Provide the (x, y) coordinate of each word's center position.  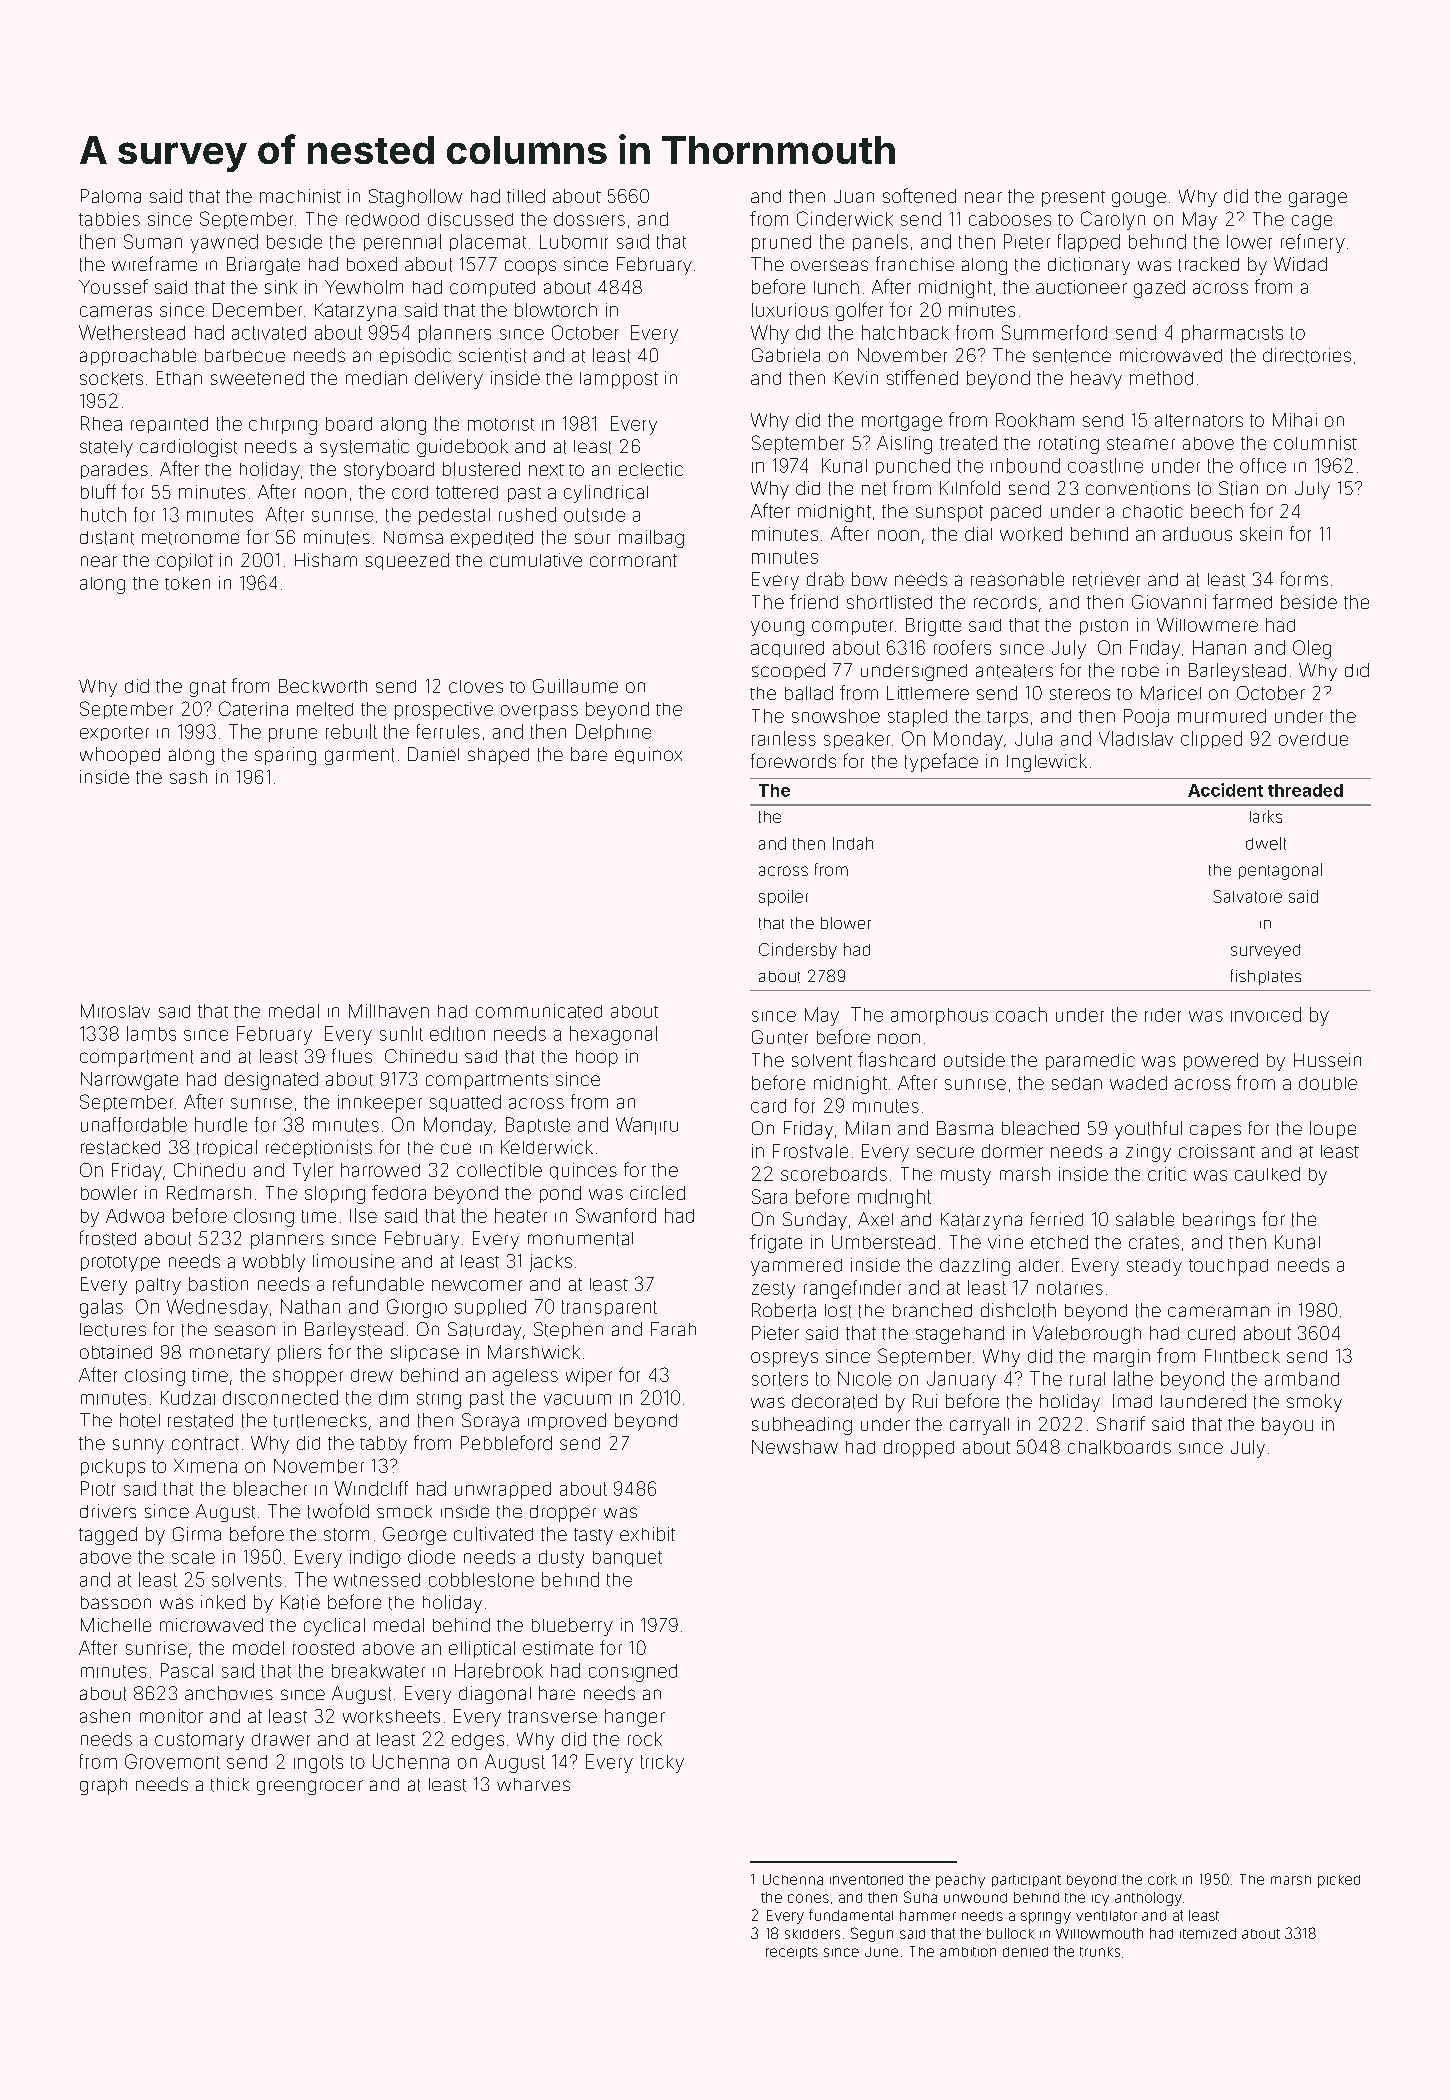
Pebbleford (506, 1442)
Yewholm (364, 287)
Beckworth (323, 686)
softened (919, 195)
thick (230, 1784)
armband (1302, 1379)
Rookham (1035, 420)
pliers (299, 1353)
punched (913, 466)
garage (1318, 199)
